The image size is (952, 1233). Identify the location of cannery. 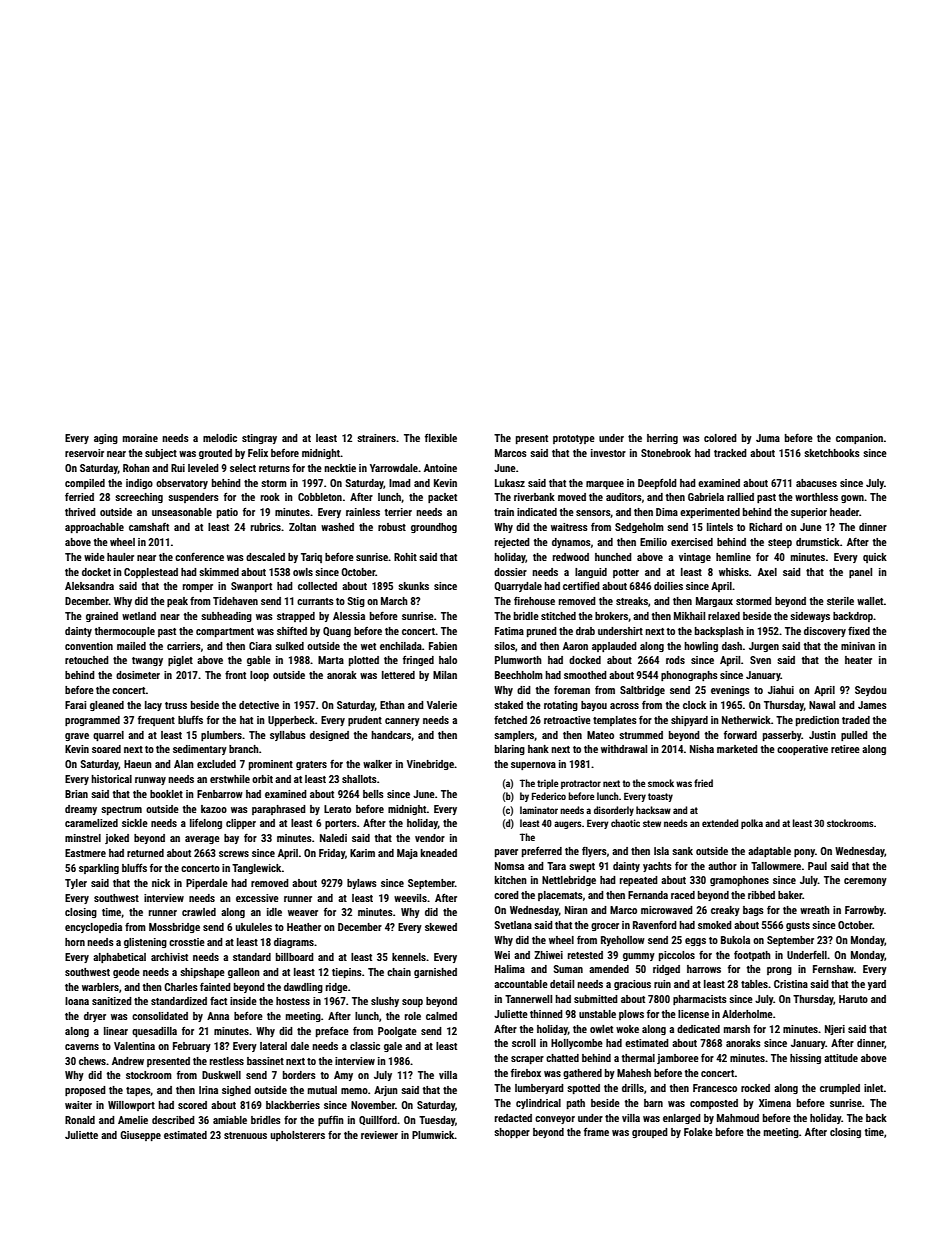
(402, 722).
